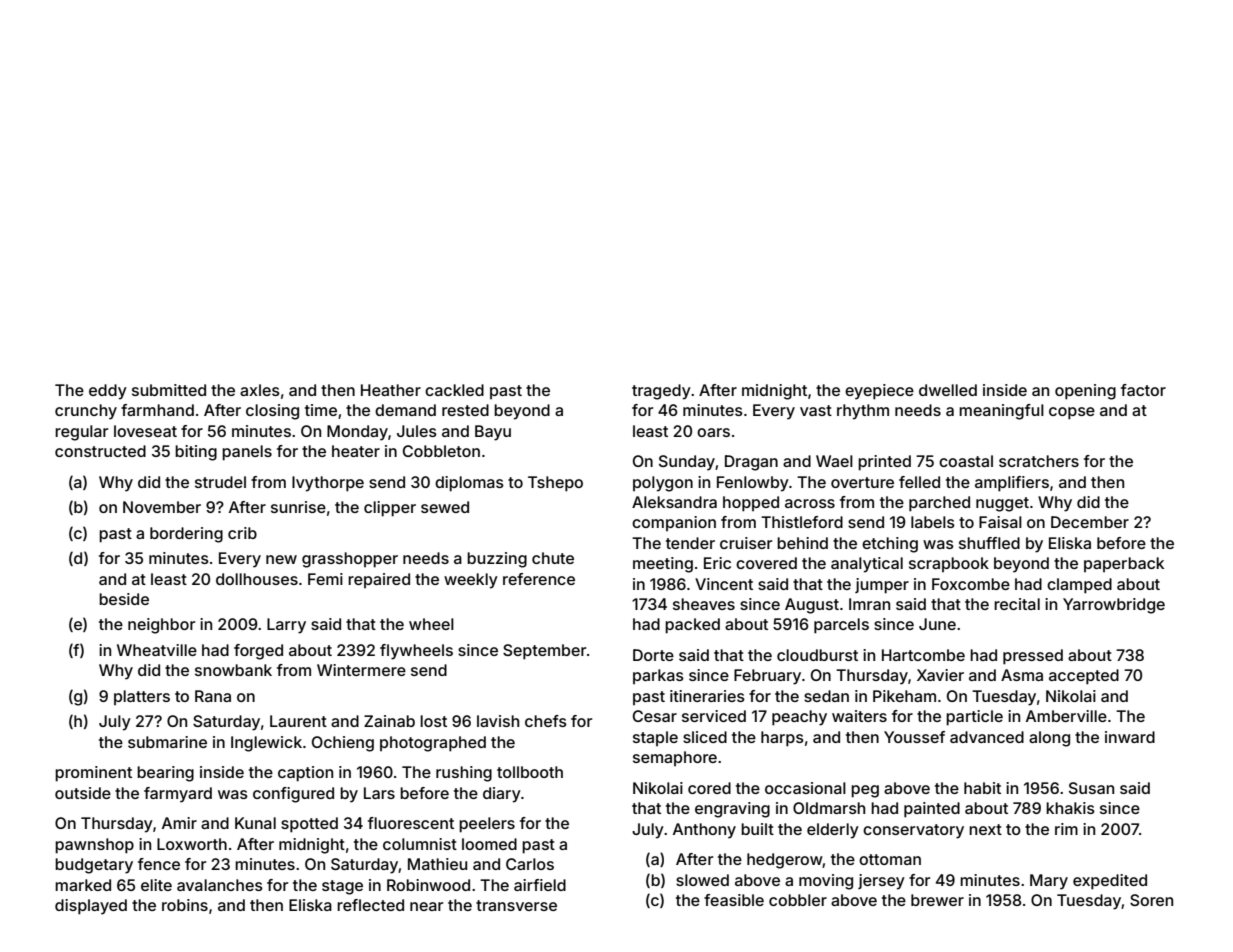  I want to click on tragedy, so click(661, 392).
